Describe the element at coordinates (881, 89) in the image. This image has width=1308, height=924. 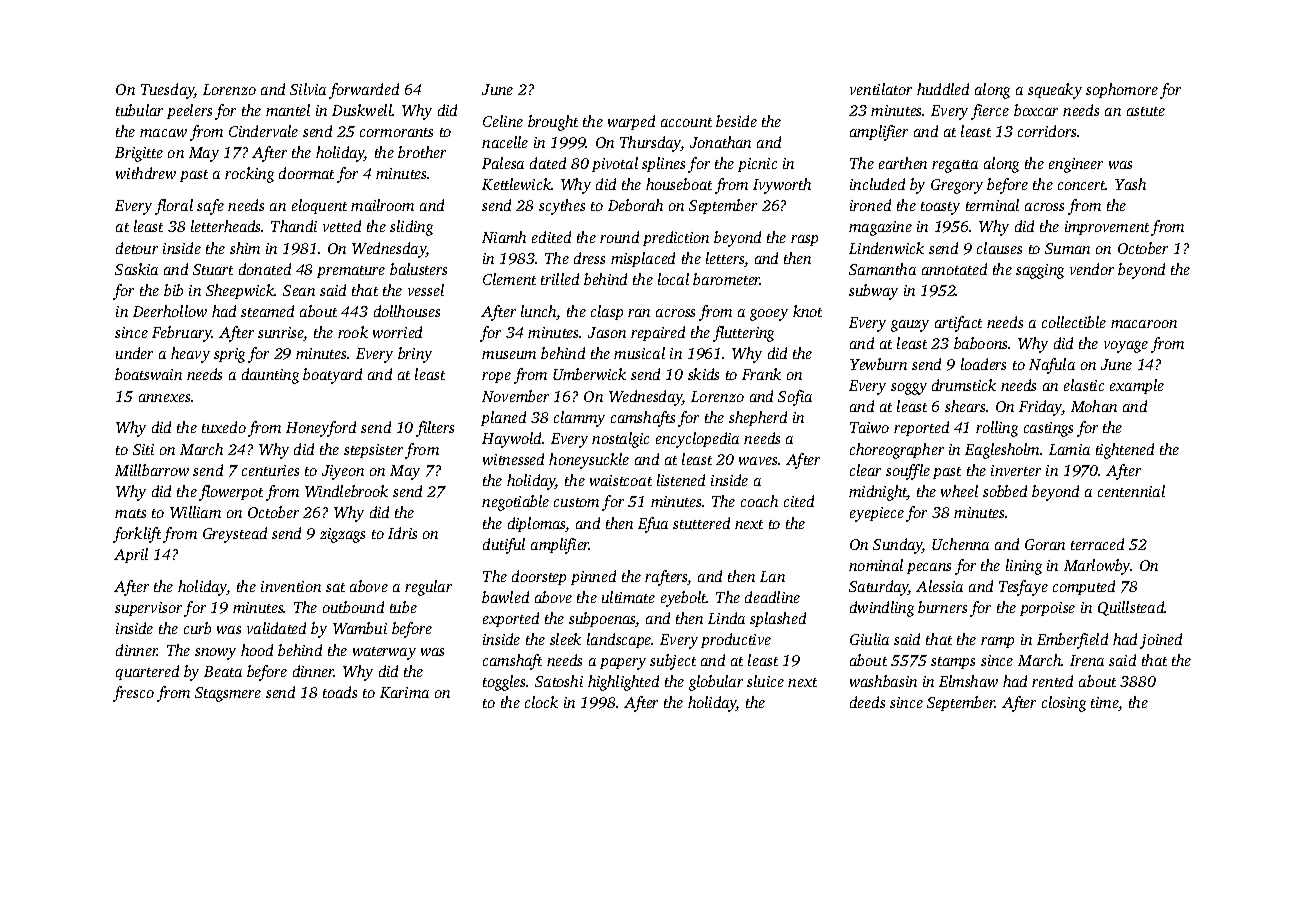
I see `ventilator` at that location.
